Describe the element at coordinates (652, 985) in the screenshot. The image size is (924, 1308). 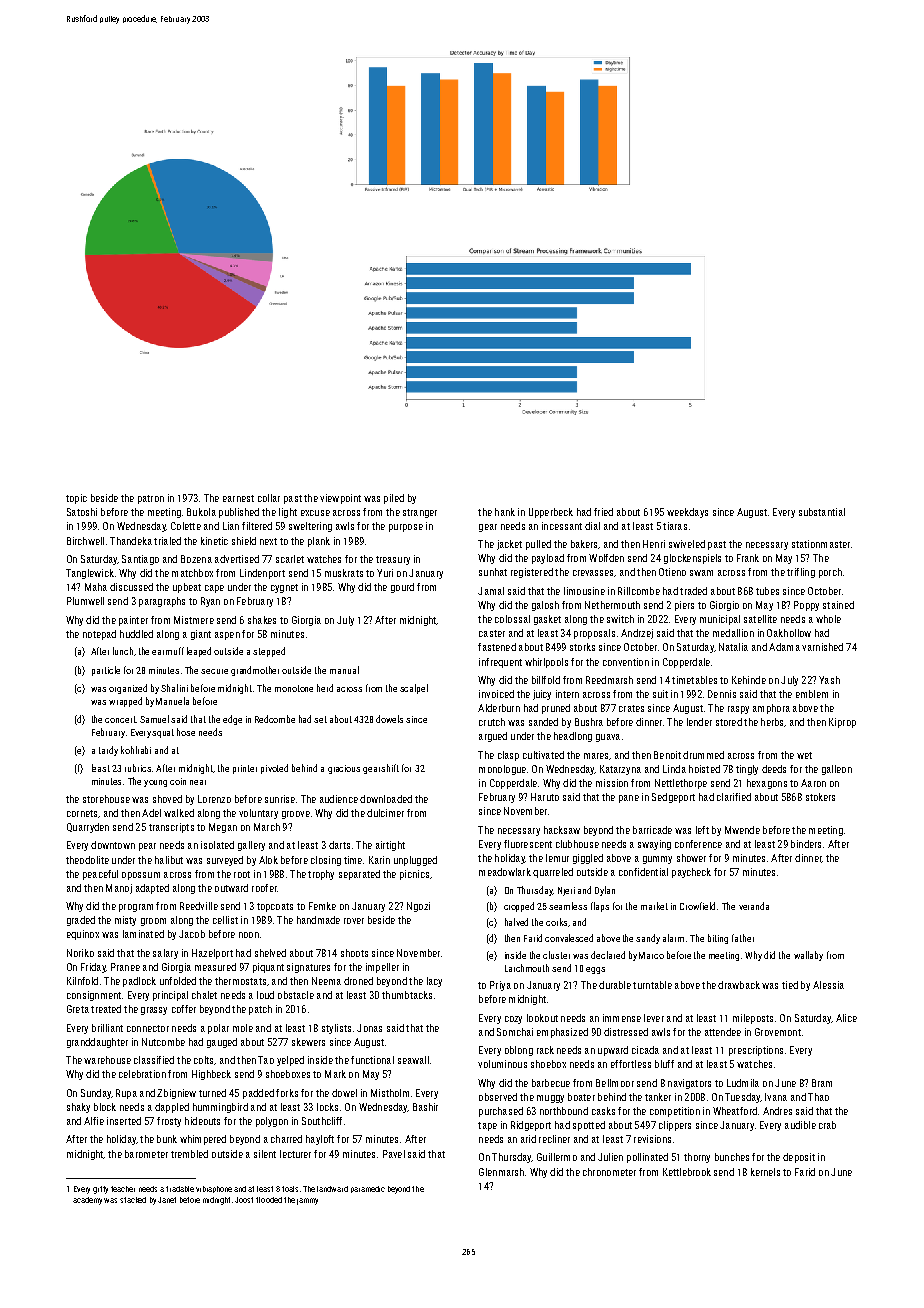
I see `turntable` at that location.
